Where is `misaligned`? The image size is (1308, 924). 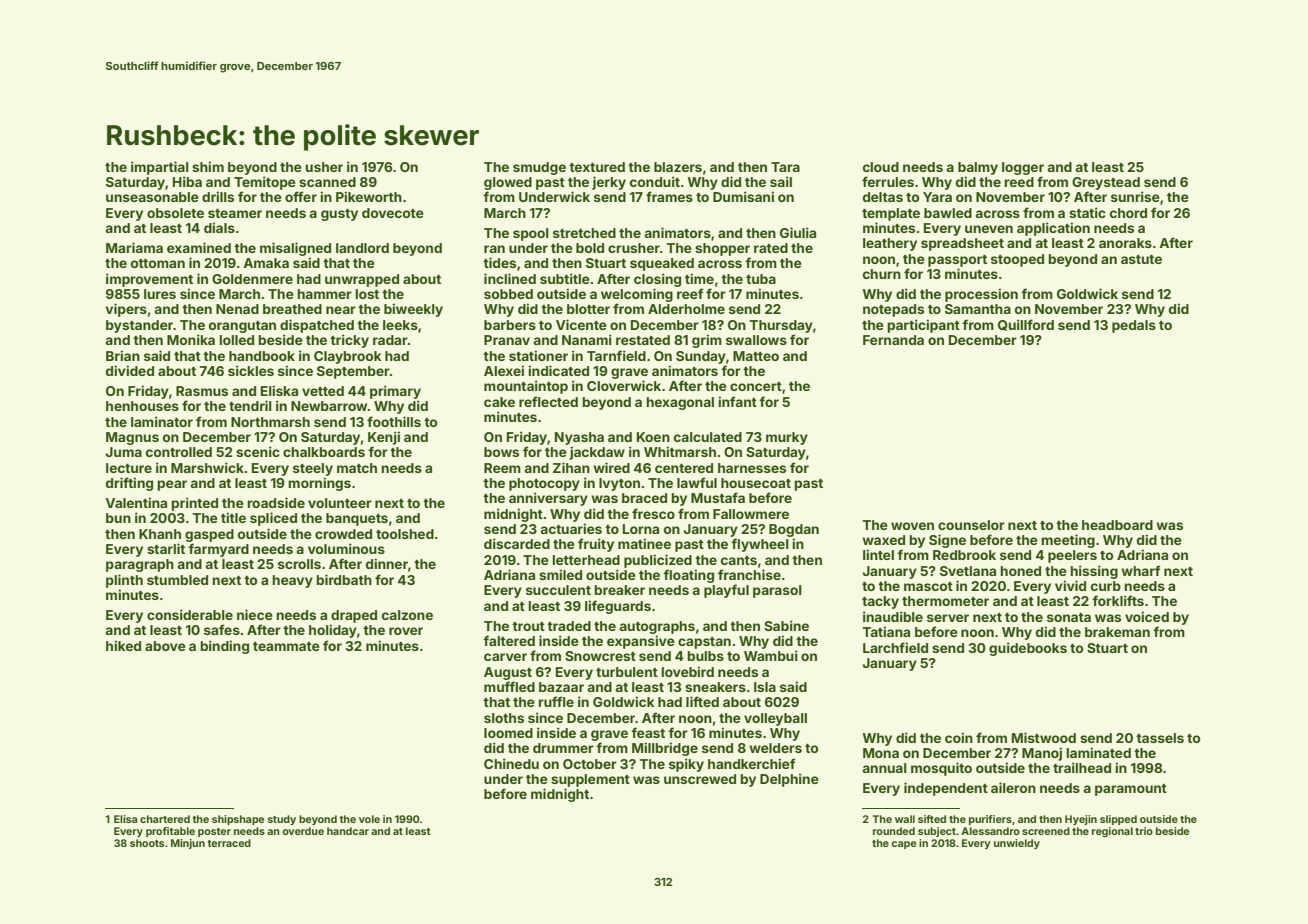
misaligned is located at coordinates (295, 249).
